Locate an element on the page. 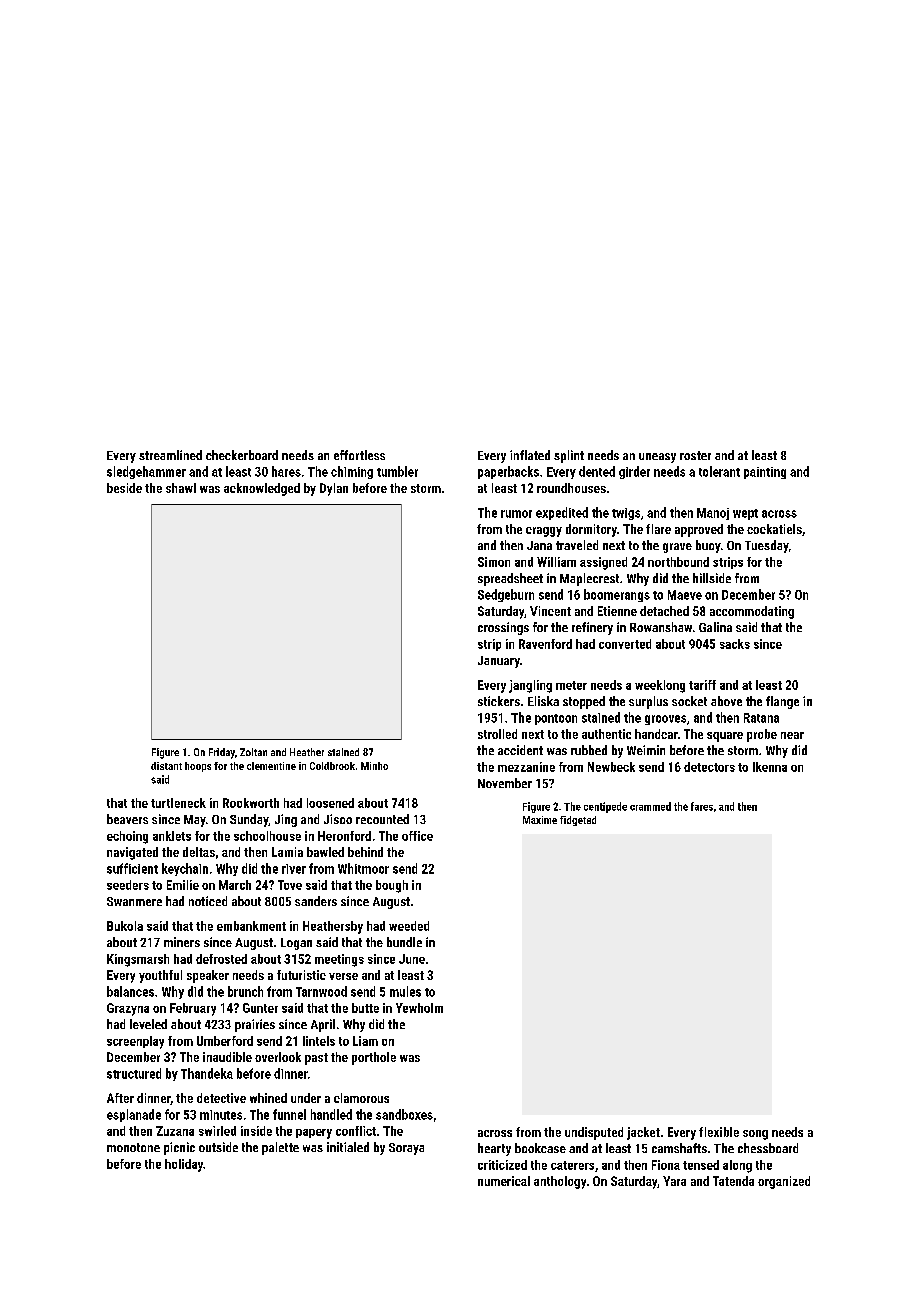  Maxime is located at coordinates (540, 820).
